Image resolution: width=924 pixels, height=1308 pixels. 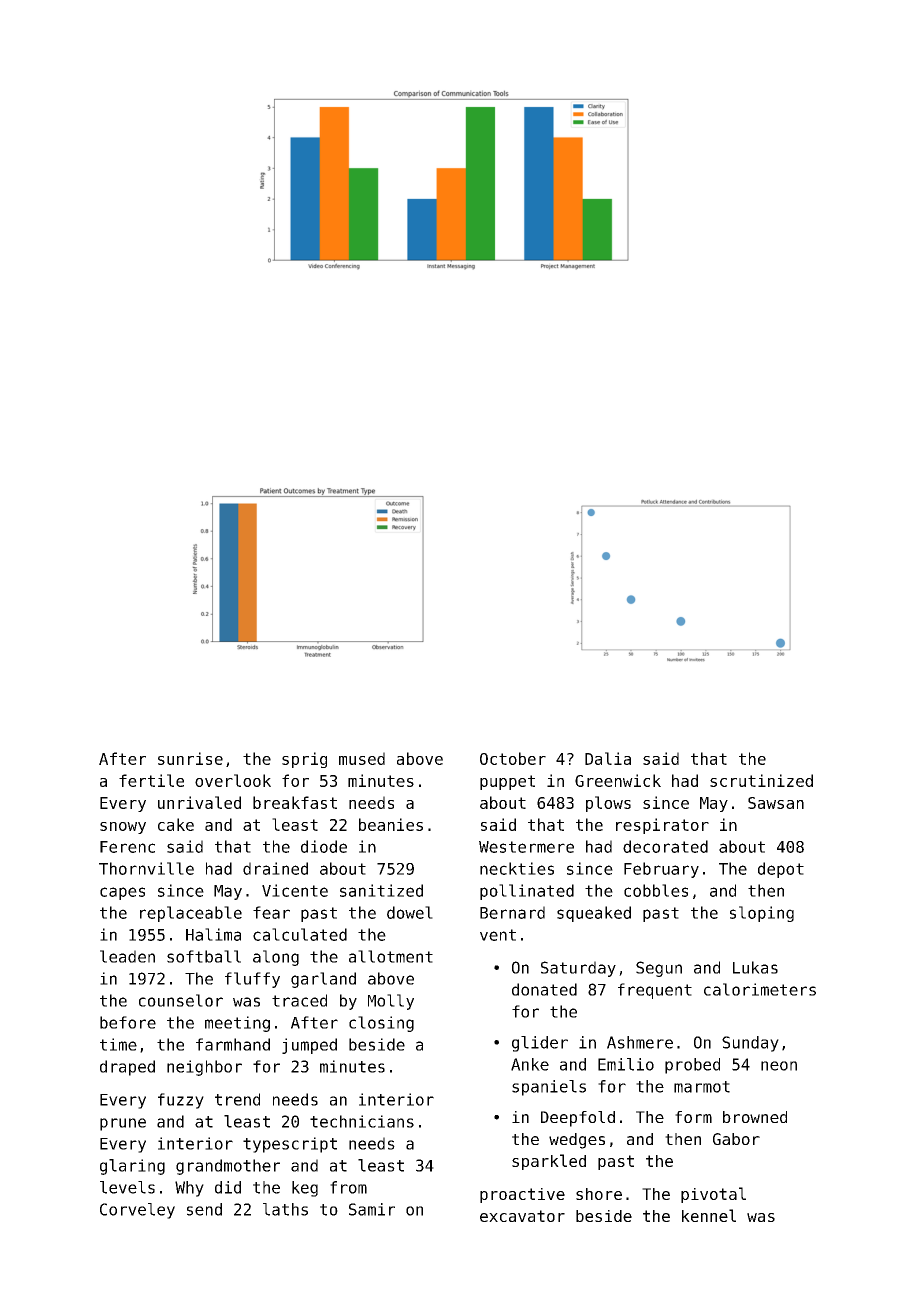 I want to click on snowy, so click(x=123, y=828).
